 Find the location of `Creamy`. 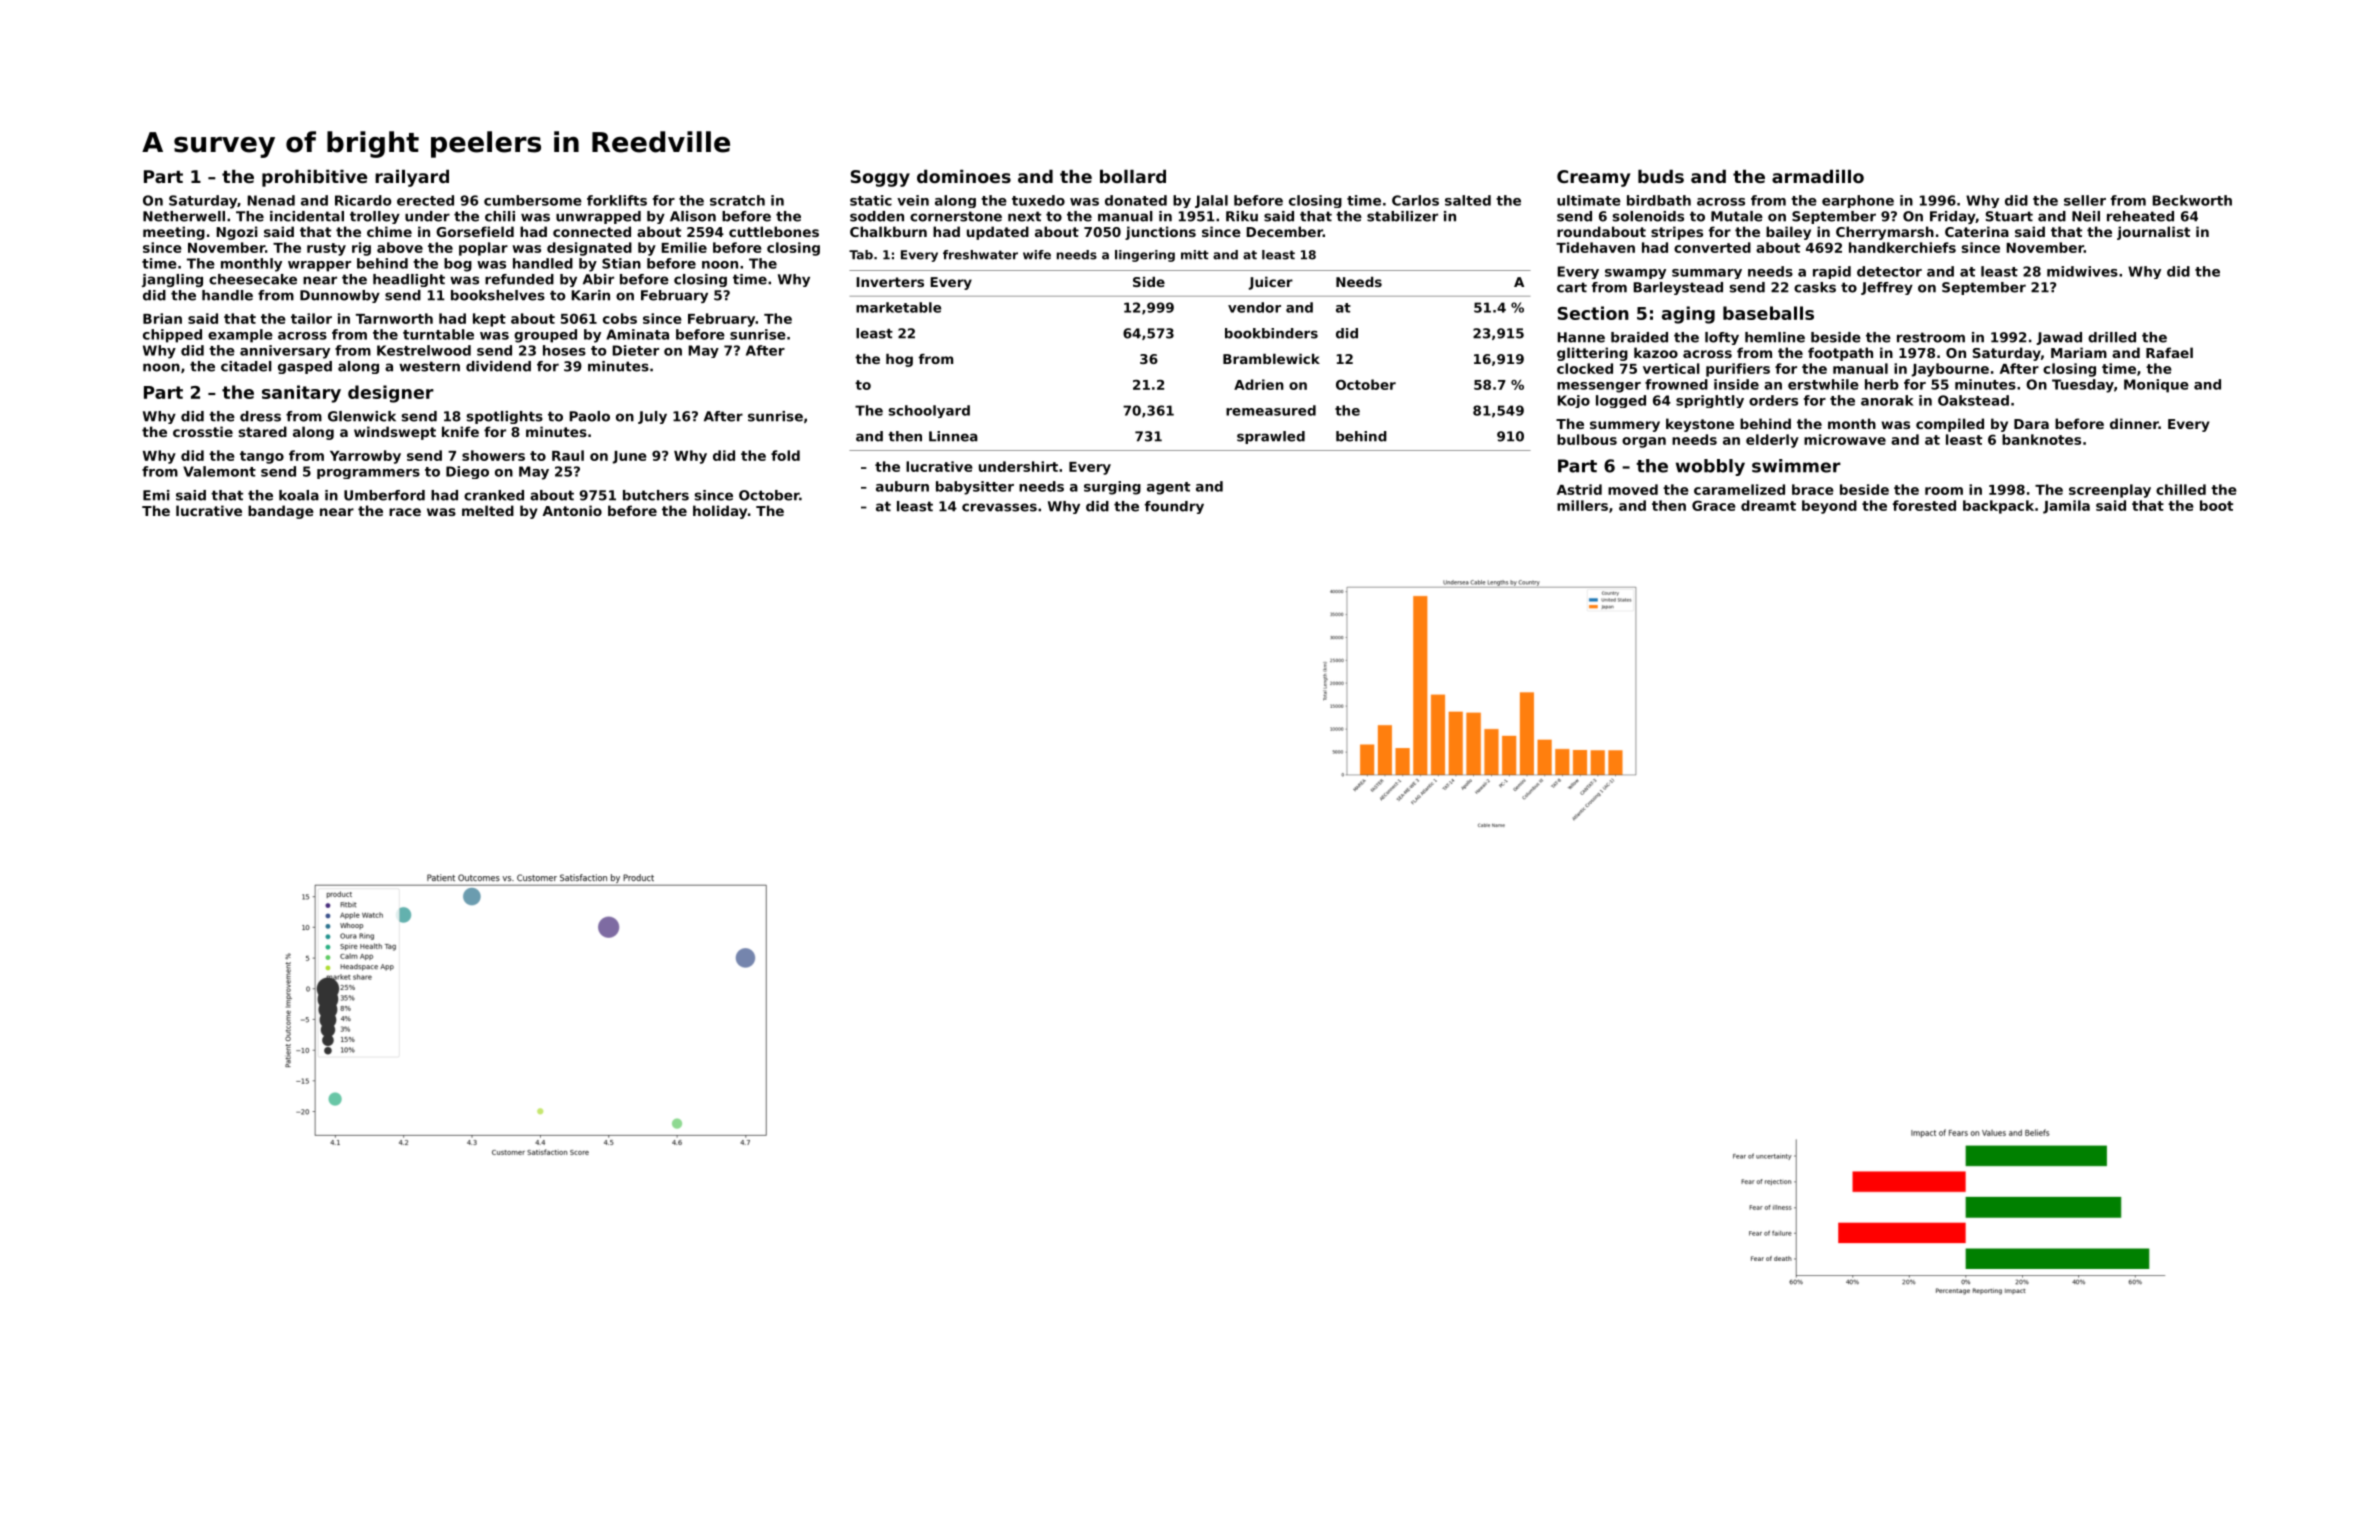

Creamy is located at coordinates (1593, 178).
